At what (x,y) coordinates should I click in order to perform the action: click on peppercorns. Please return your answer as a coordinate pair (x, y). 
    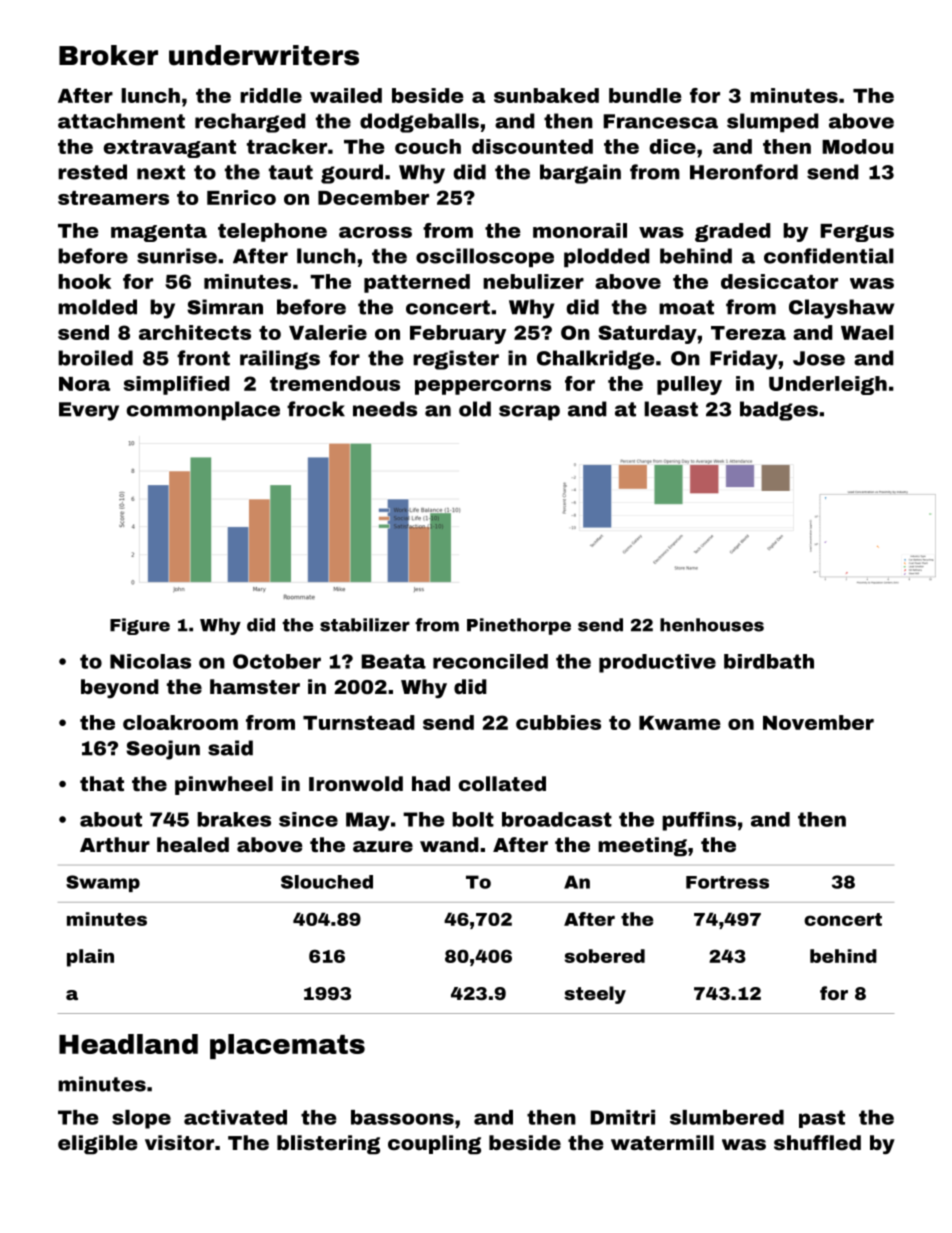
    Looking at the image, I should click on (483, 387).
